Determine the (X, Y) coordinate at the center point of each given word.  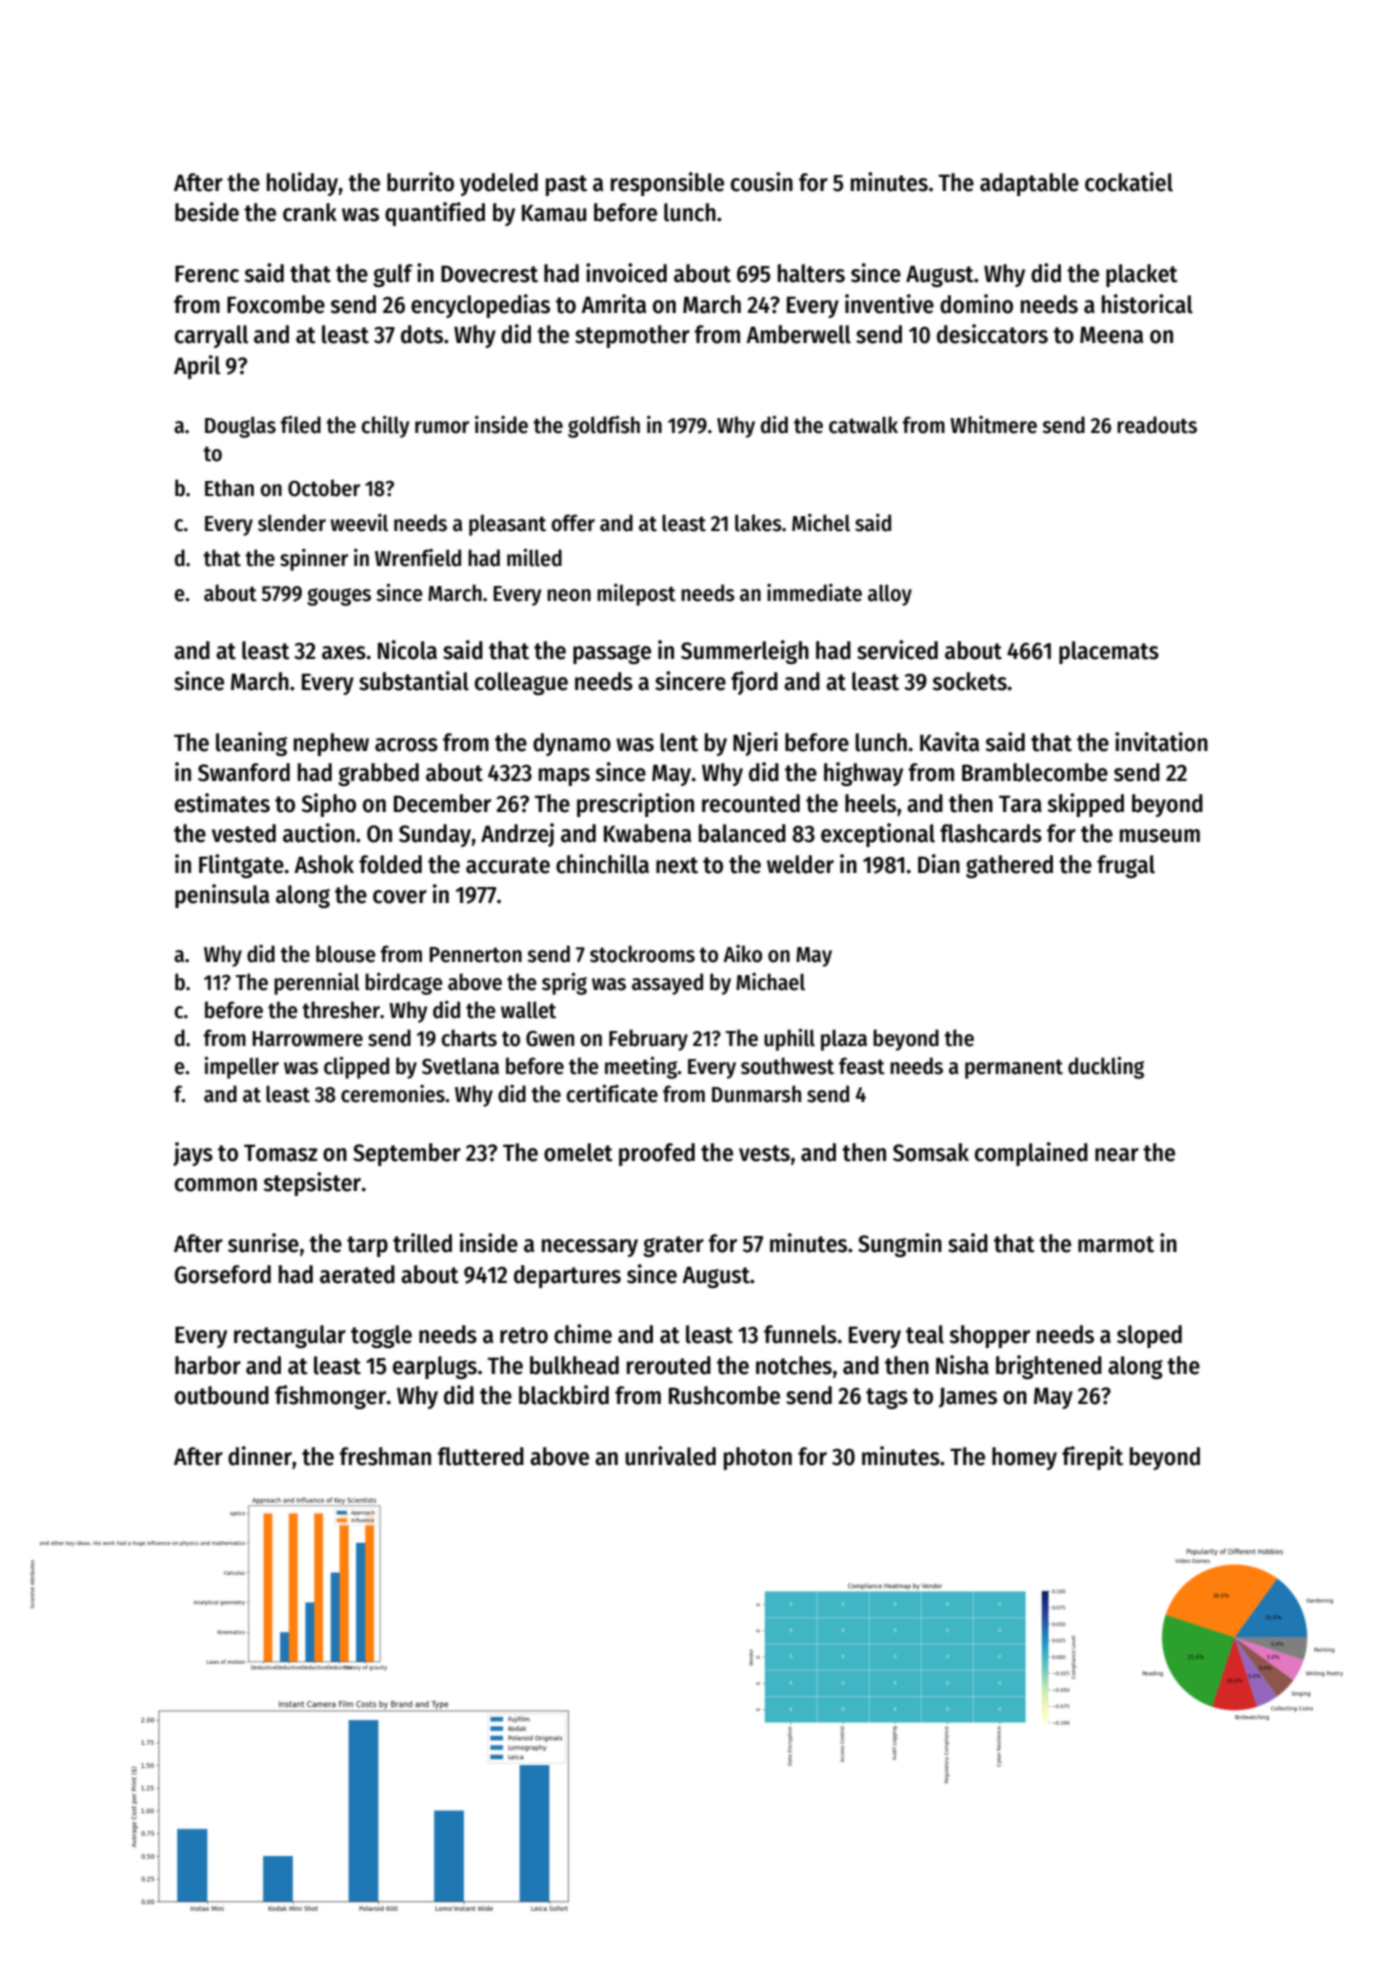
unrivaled (670, 1456)
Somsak (931, 1152)
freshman (385, 1456)
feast (862, 1066)
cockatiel (1129, 182)
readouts (1157, 425)
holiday (302, 184)
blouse (346, 954)
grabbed (378, 774)
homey (1024, 1458)
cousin (762, 182)
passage (612, 654)
